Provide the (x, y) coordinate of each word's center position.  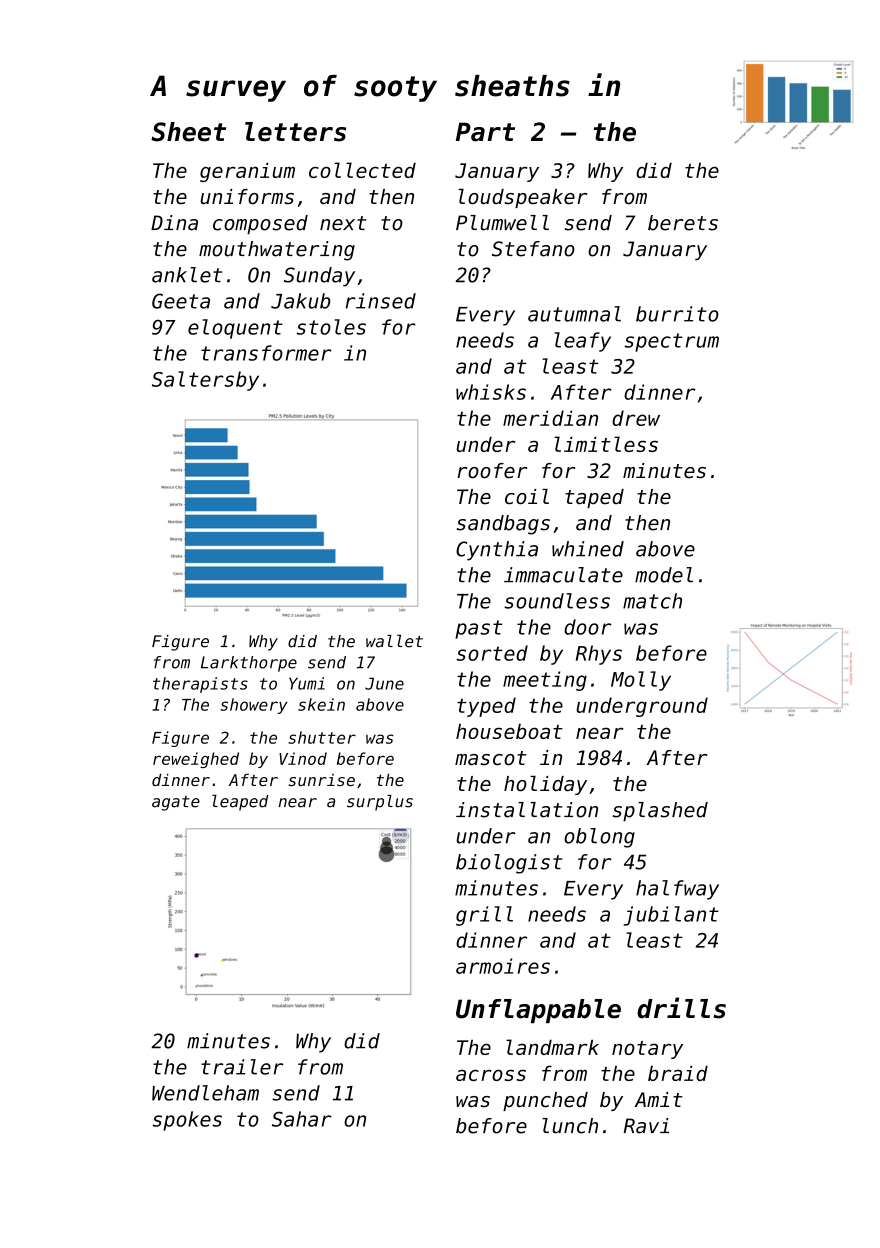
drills (681, 1008)
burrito (677, 314)
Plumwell (502, 223)
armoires (503, 966)
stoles (331, 327)
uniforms (247, 197)
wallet (394, 641)
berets (683, 223)
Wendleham (205, 1093)
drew (636, 418)
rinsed (381, 301)
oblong (599, 838)
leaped (240, 803)
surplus (380, 803)
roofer (492, 471)
